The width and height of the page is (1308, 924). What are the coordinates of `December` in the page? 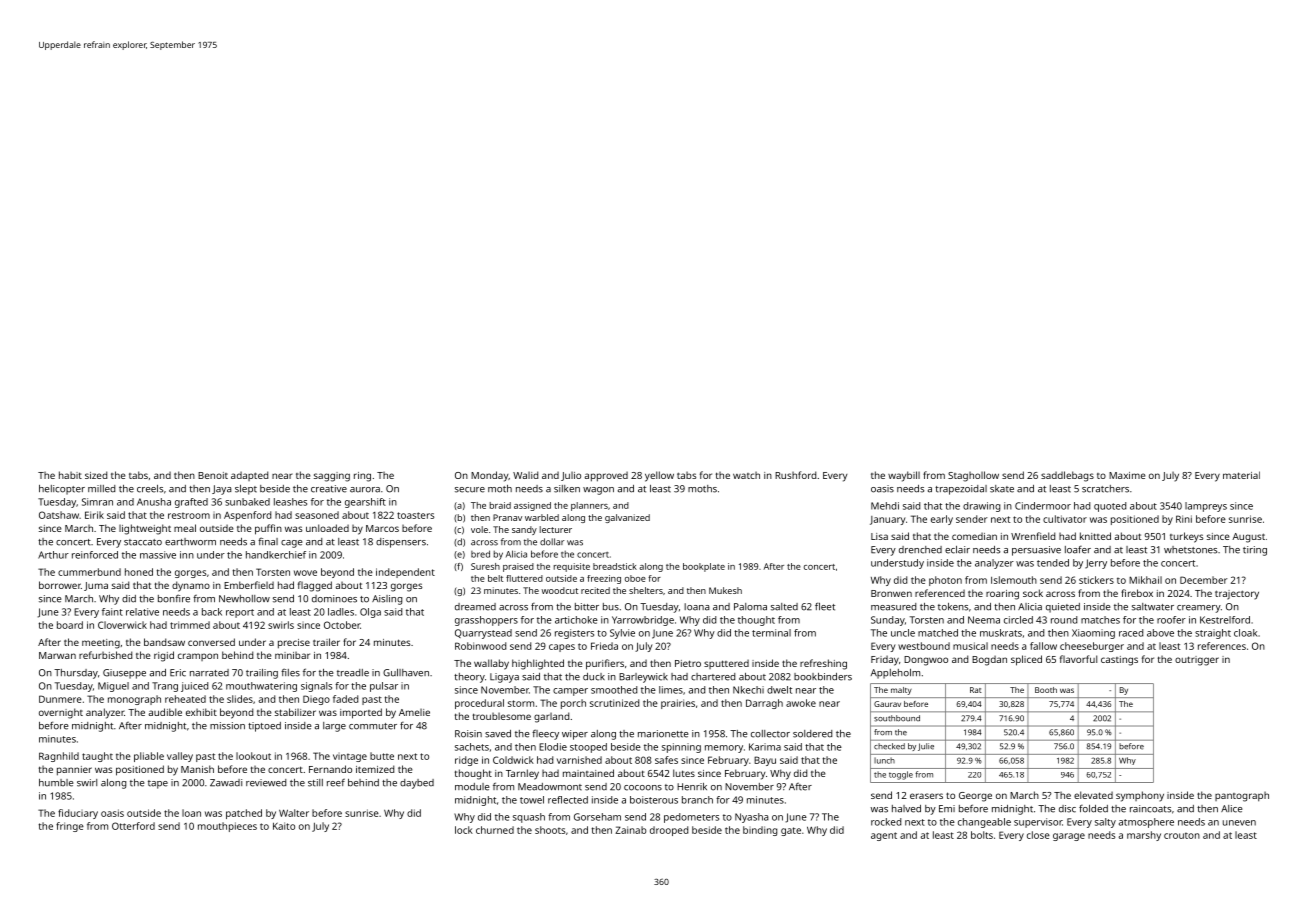 It's located at (1203, 580).
